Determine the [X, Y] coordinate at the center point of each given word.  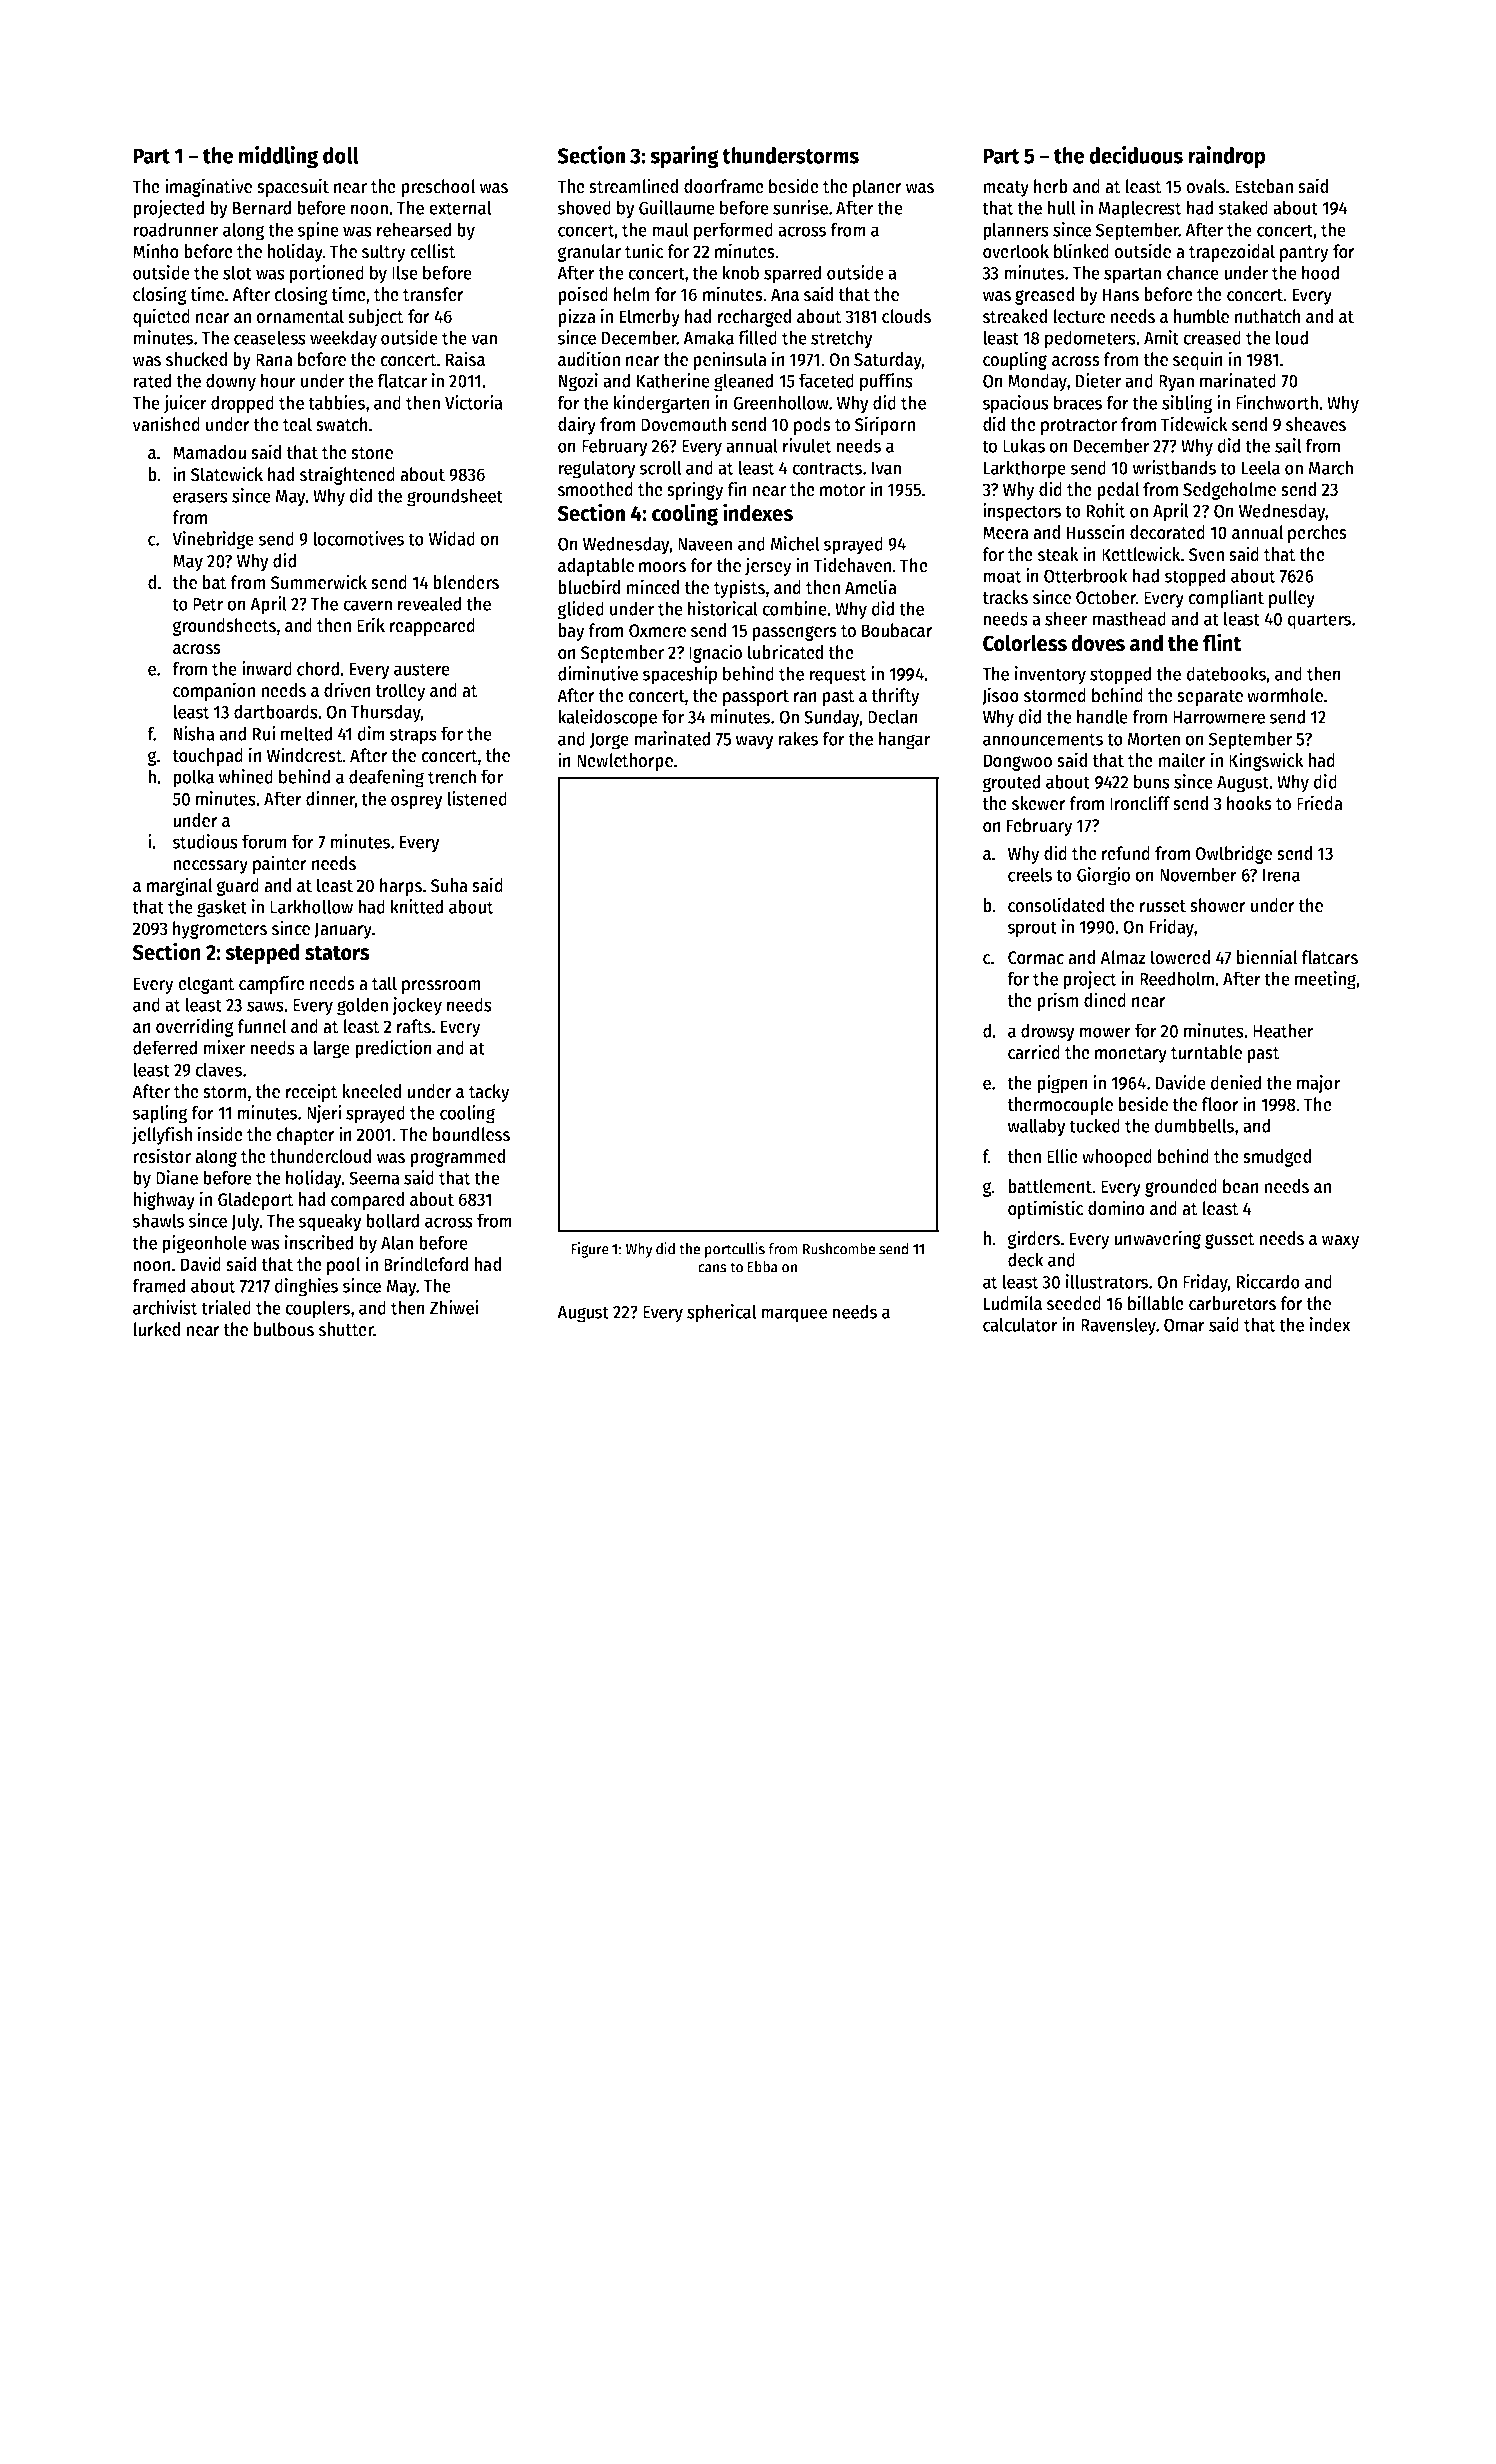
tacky [489, 1093]
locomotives [358, 538]
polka [193, 778]
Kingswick [1266, 761]
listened [477, 798]
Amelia [871, 587]
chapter [305, 1136]
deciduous [1136, 155]
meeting [1325, 980]
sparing [684, 157]
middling [278, 157]
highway [164, 1200]
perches [1317, 534]
